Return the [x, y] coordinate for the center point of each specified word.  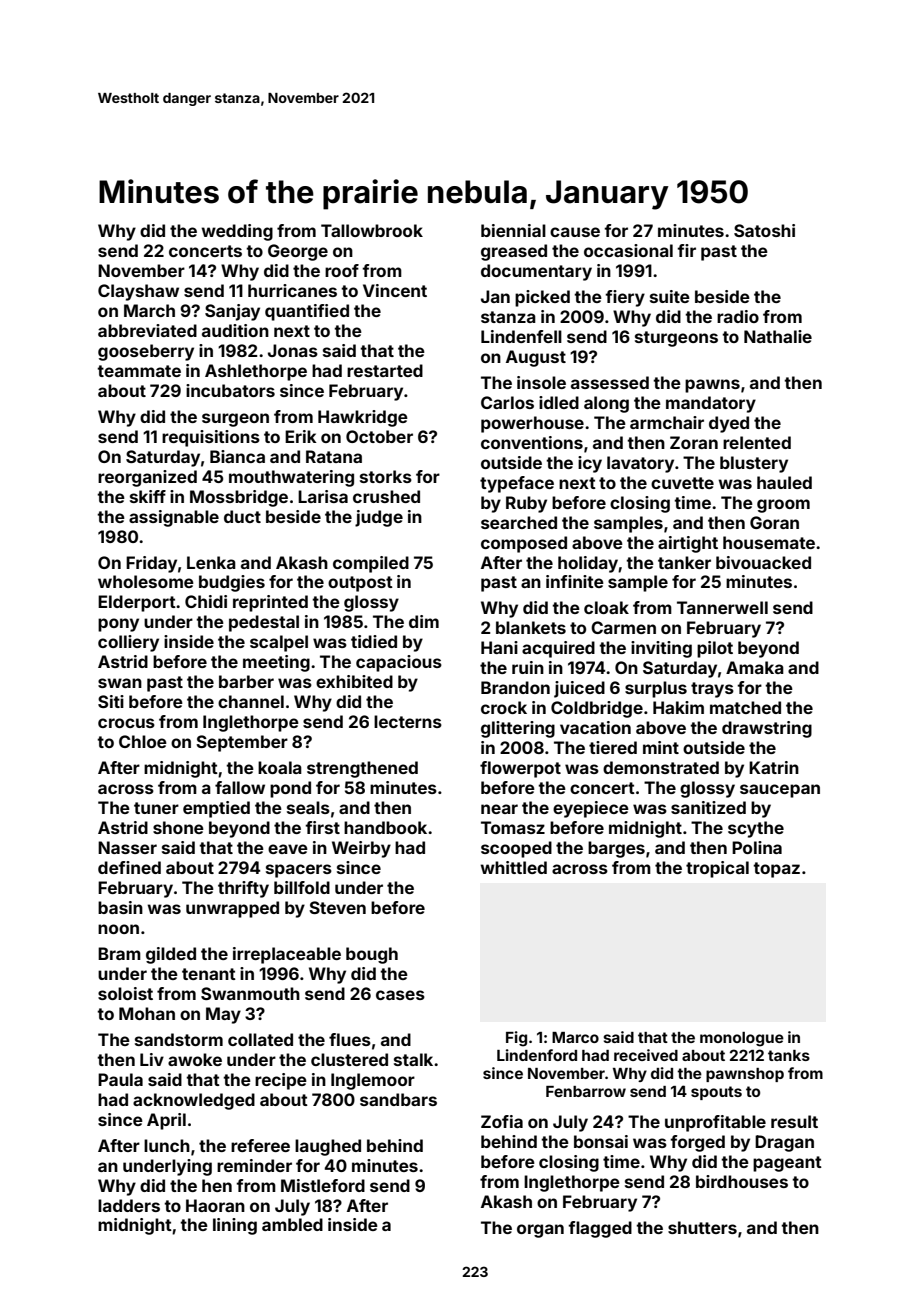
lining [235, 1226]
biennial [513, 230]
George [298, 252]
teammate [139, 371]
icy [590, 464]
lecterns [408, 721]
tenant [209, 974]
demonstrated [661, 767]
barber [246, 681]
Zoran [694, 442]
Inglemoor [373, 1081]
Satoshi [764, 230]
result [794, 1121]
